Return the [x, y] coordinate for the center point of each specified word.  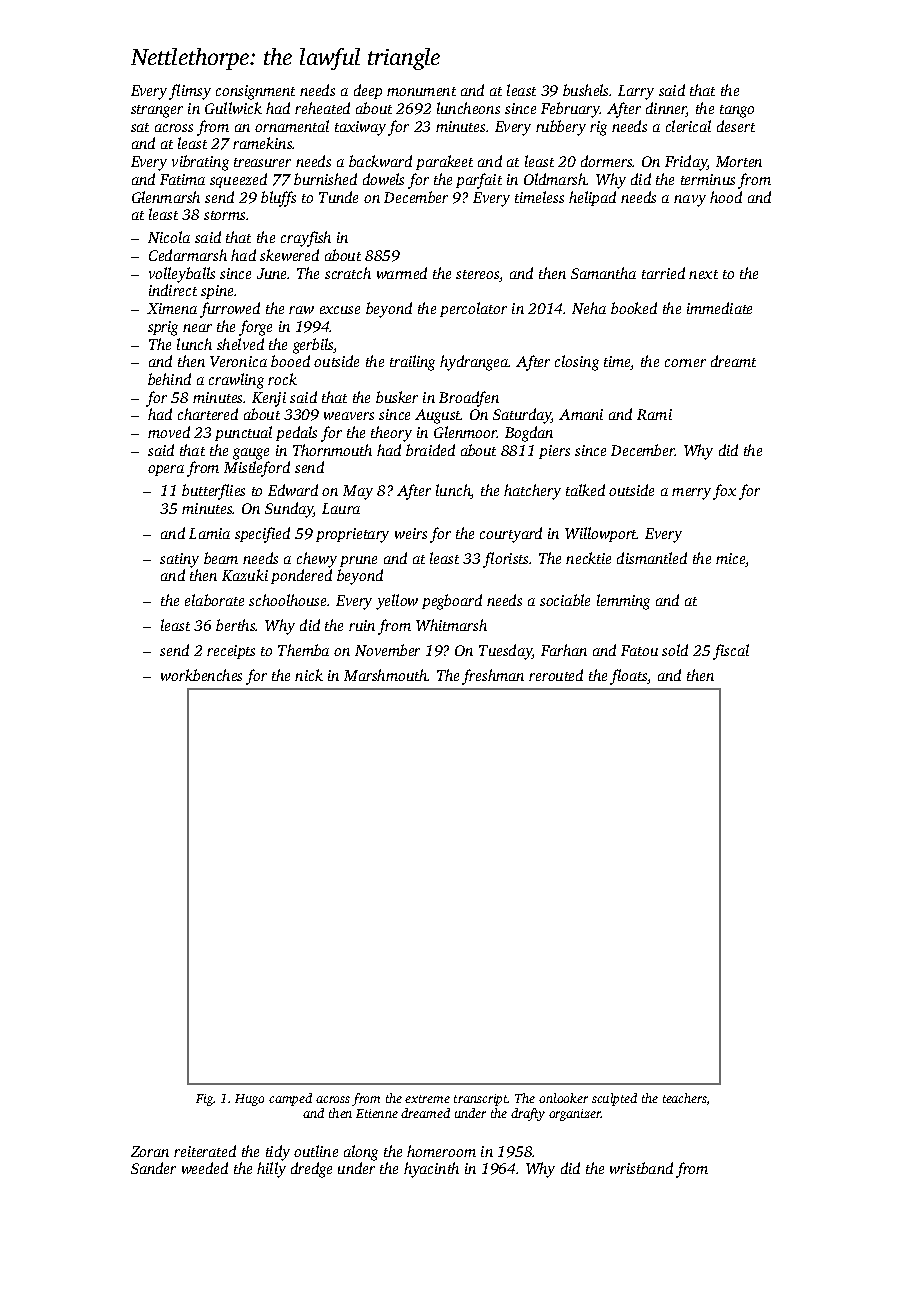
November [387, 650]
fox [724, 492]
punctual [243, 433]
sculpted [614, 1099]
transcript [481, 1100]
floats [629, 677]
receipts [231, 652]
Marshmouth [385, 675]
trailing [412, 363]
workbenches [201, 675]
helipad [592, 198]
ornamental [292, 126]
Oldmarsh [555, 179]
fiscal [731, 652]
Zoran [150, 1151]
